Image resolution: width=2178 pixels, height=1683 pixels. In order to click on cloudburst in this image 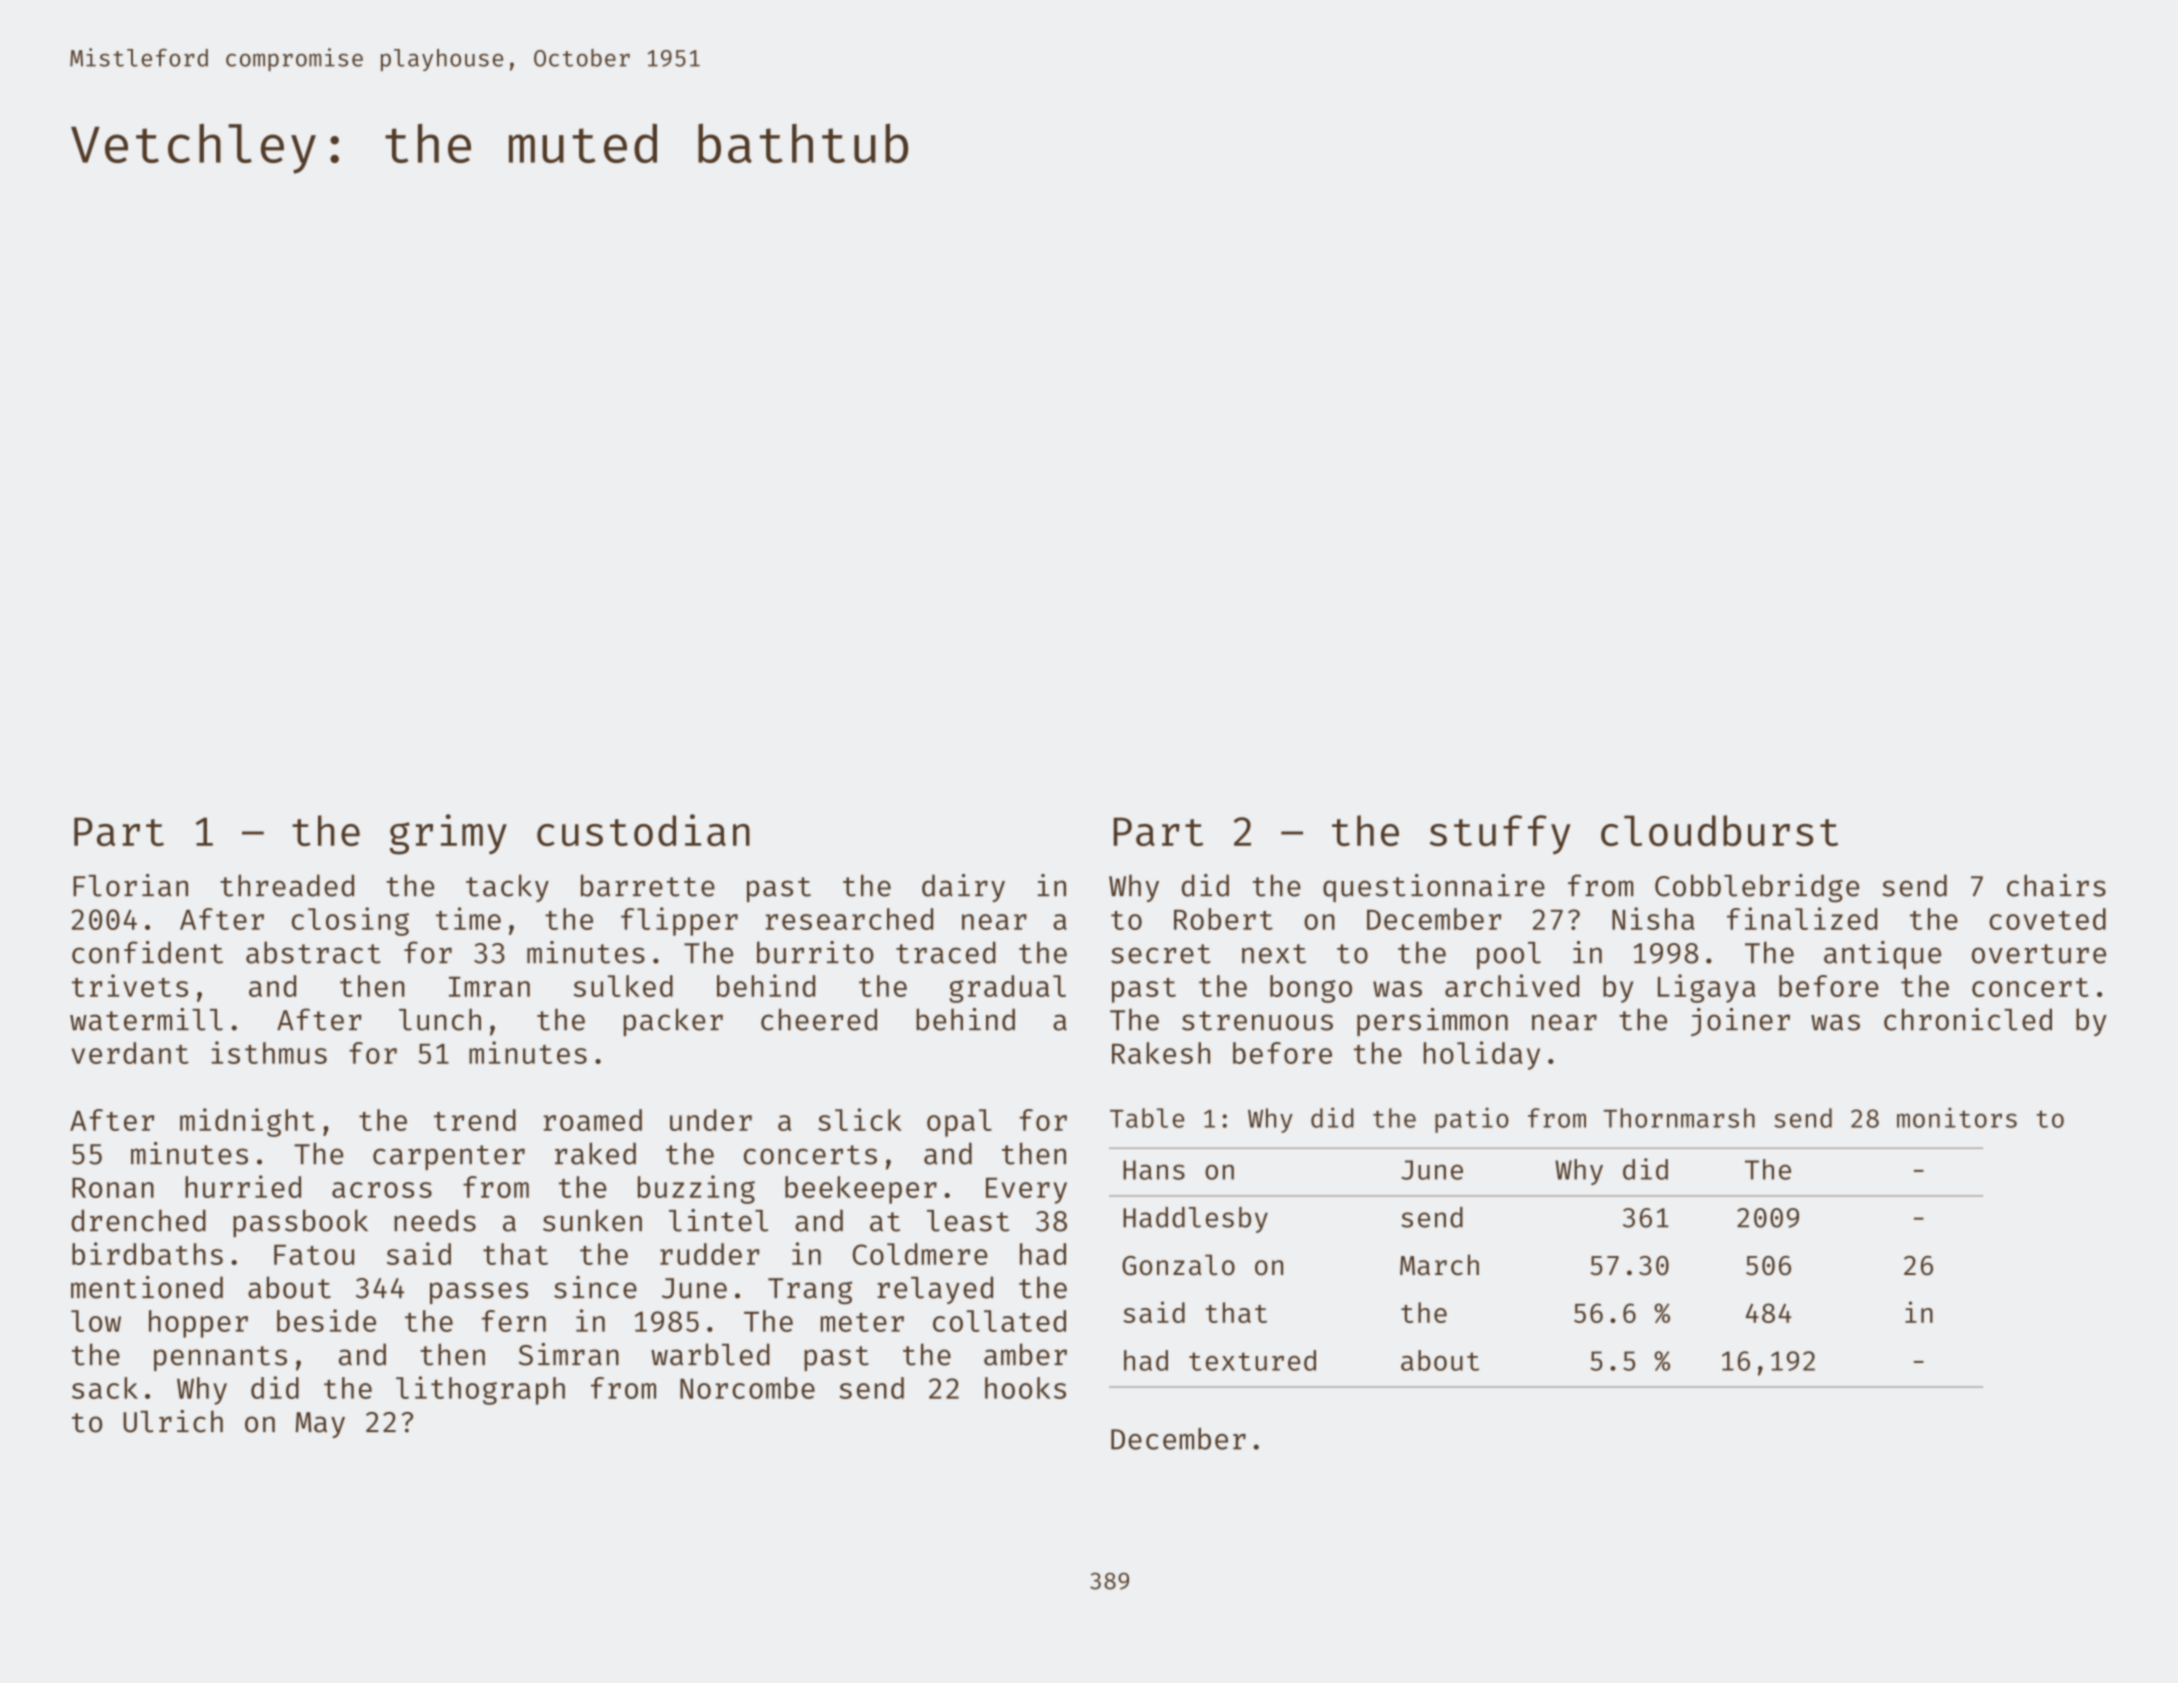, I will do `click(1719, 830)`.
